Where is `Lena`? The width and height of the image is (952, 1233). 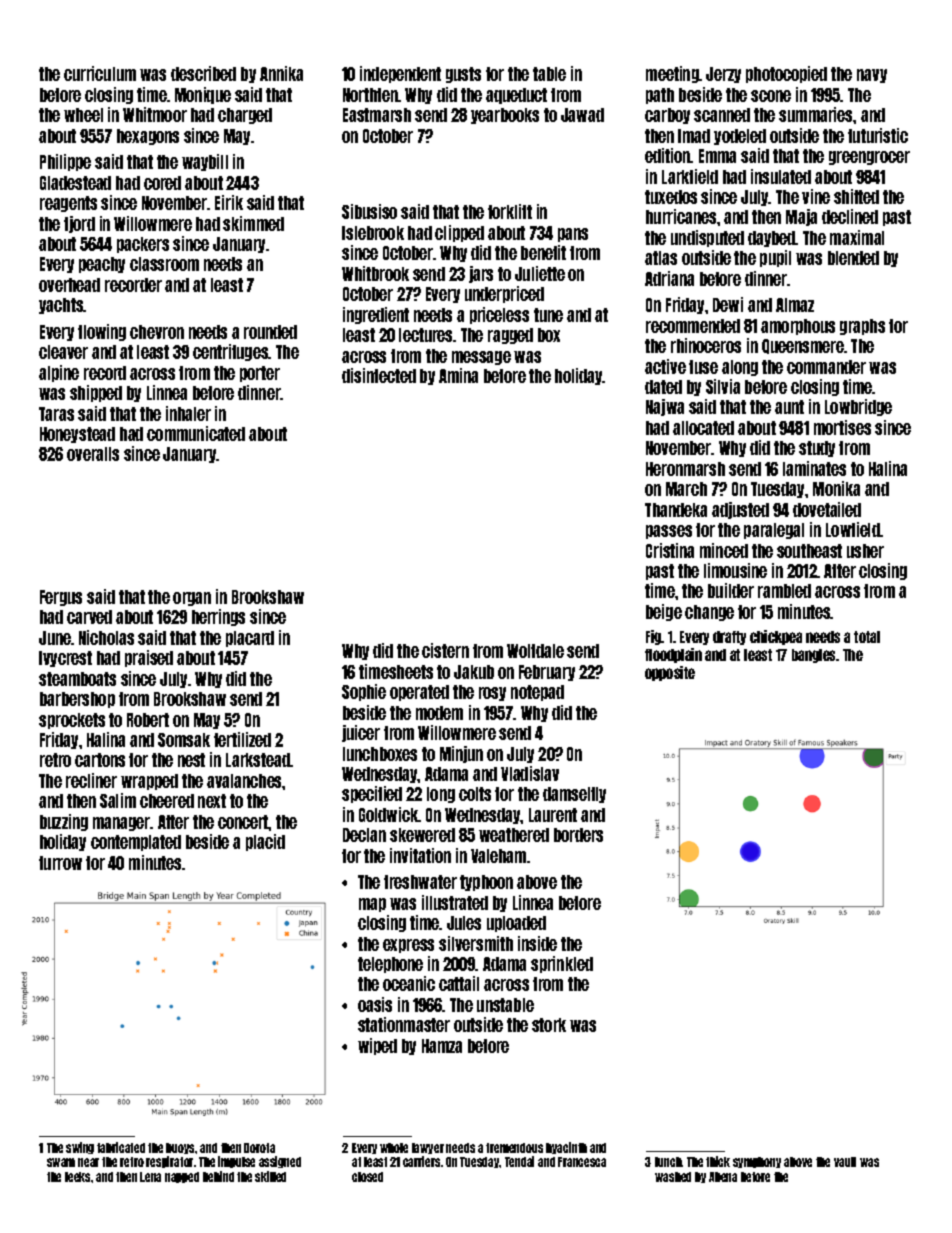 Lena is located at coordinates (150, 1177).
